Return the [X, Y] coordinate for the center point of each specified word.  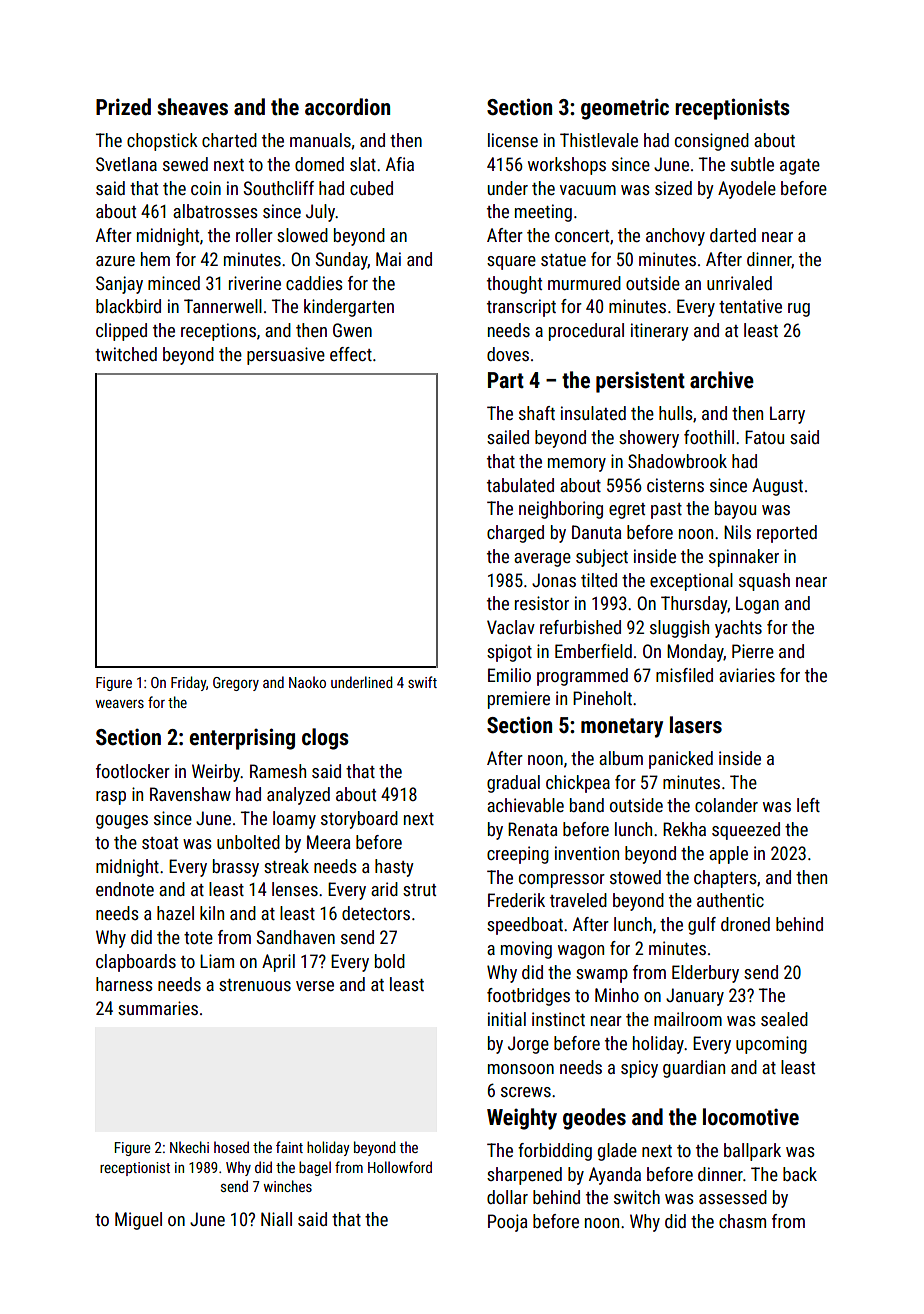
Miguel [138, 1221]
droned [745, 924]
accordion [347, 107]
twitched [126, 354]
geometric [625, 109]
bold [390, 961]
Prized [123, 107]
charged [515, 534]
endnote [125, 889]
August [777, 487]
